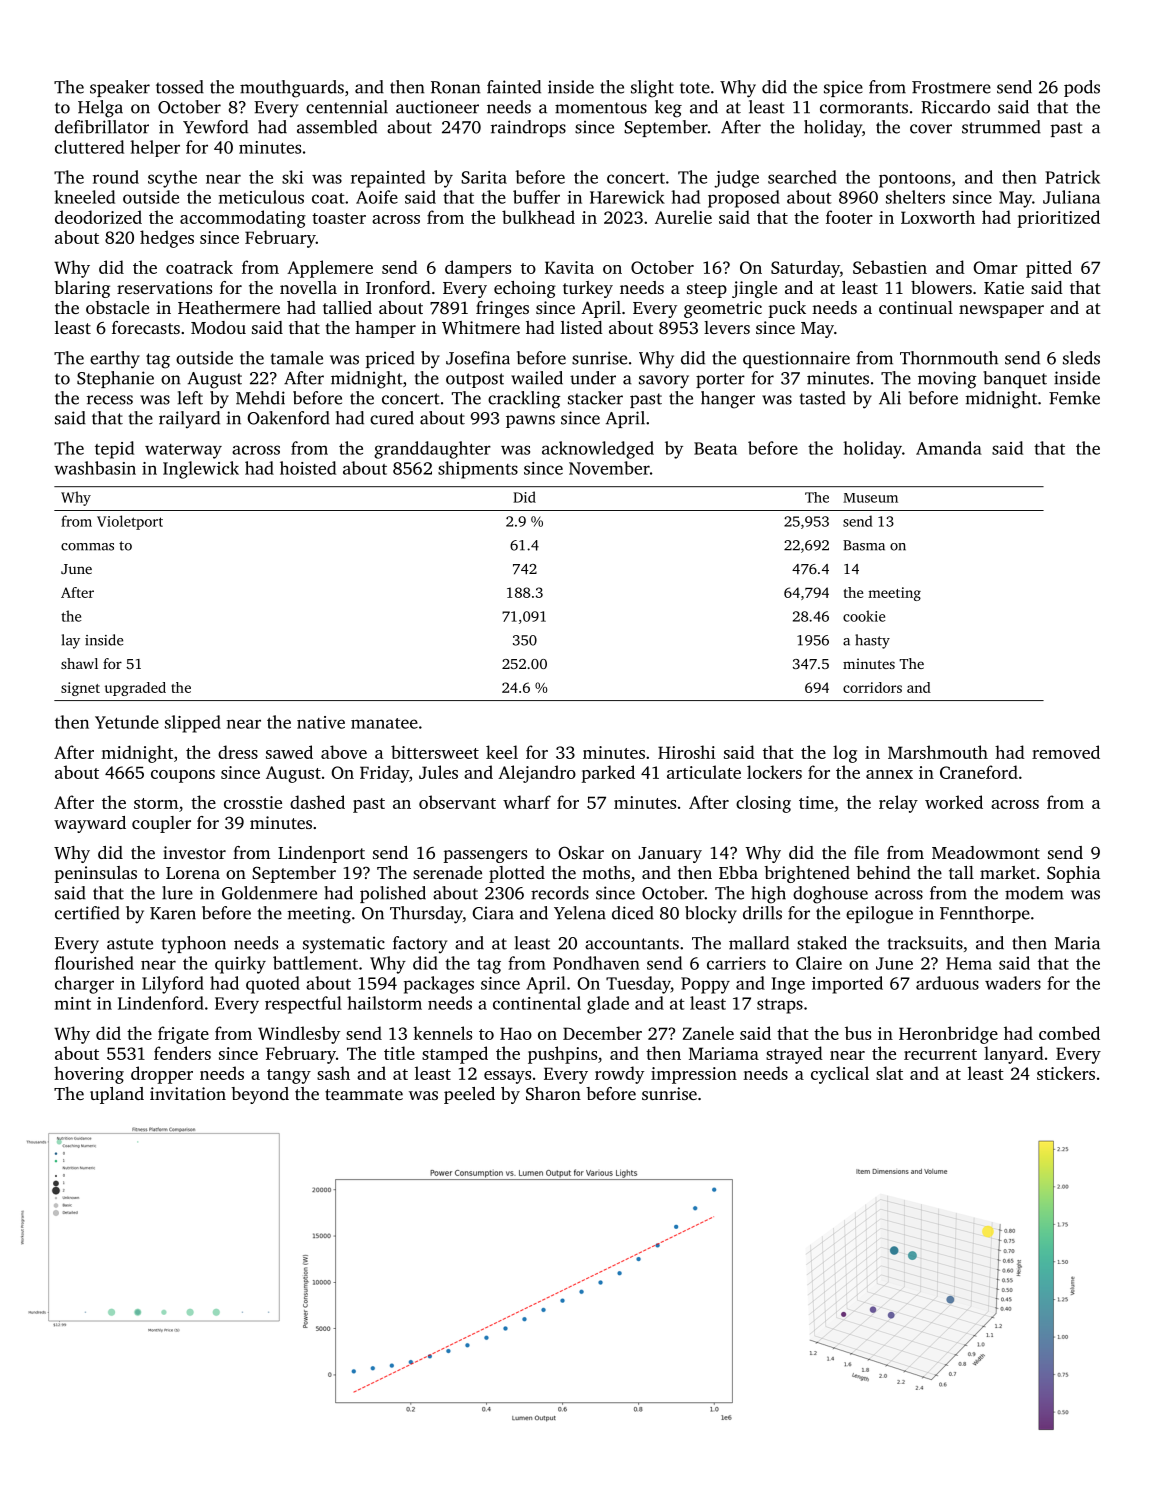 This screenshot has height=1494, width=1155. What do you see at coordinates (161, 824) in the screenshot?
I see `coupler` at bounding box center [161, 824].
